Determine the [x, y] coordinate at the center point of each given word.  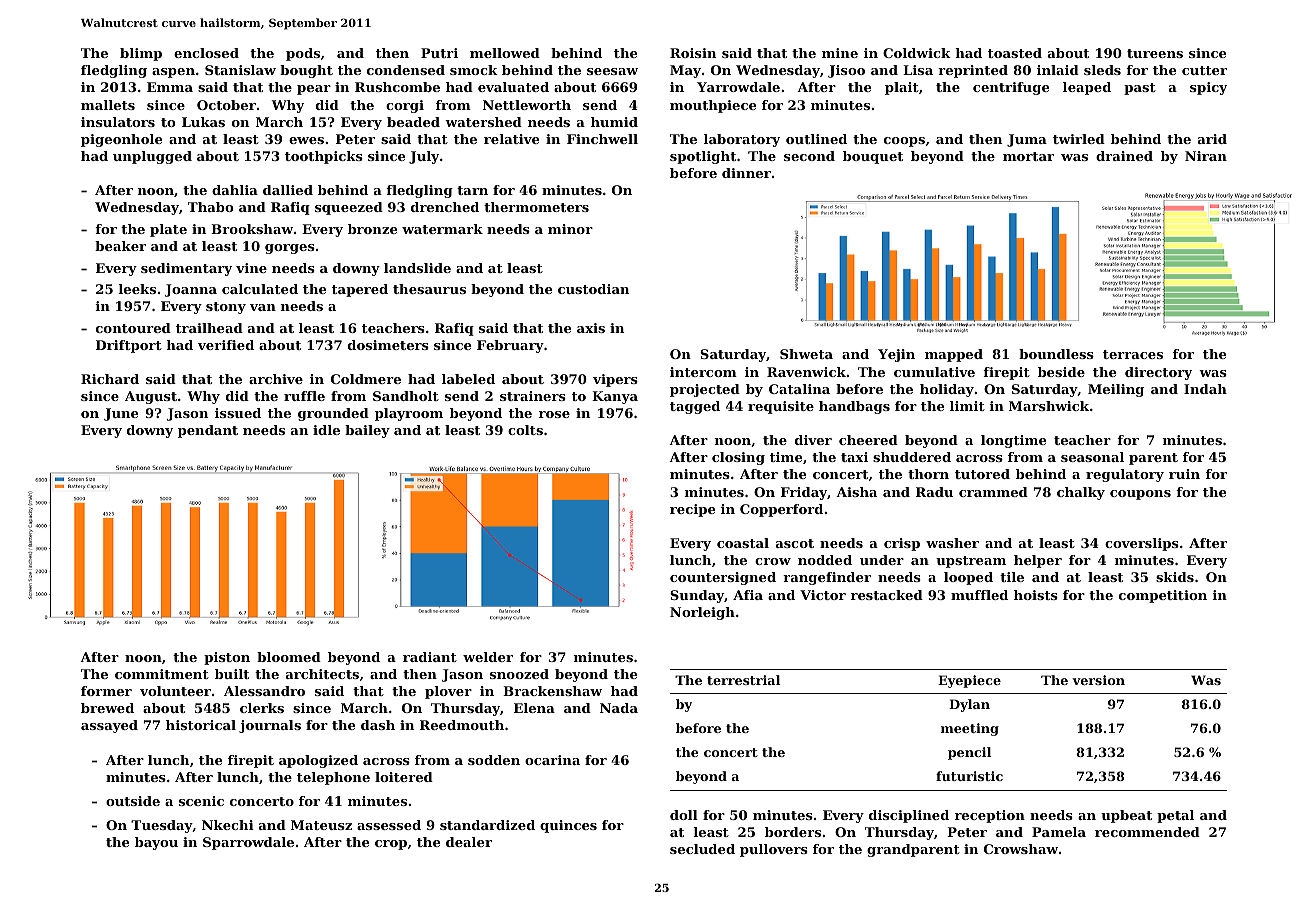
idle [326, 430]
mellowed [505, 53]
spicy [1208, 88]
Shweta [806, 354]
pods [303, 54]
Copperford [781, 510]
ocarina [552, 760]
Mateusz [321, 825]
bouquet [873, 157]
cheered [868, 440]
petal [1175, 816]
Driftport [129, 346]
